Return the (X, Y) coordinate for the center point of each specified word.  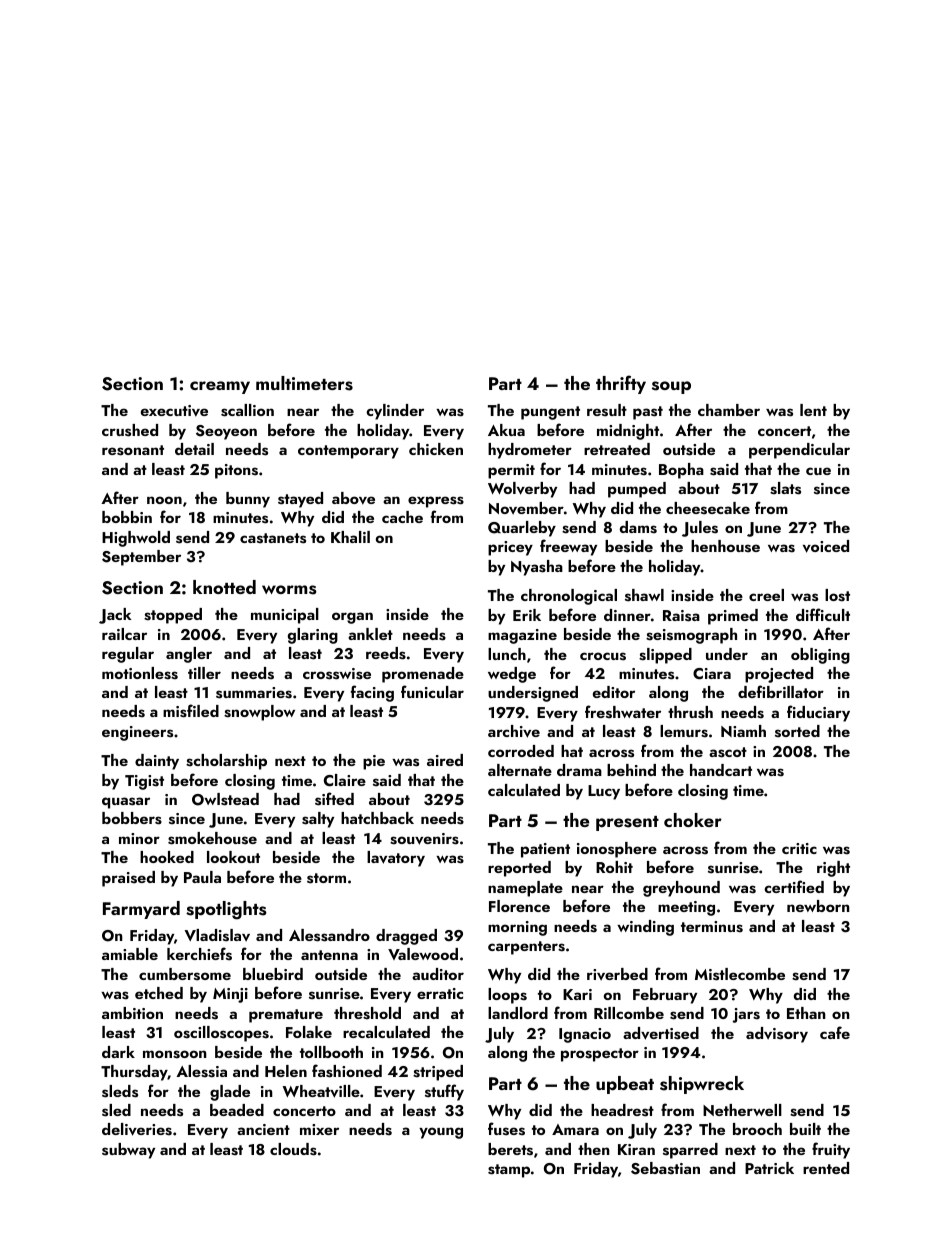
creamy (220, 387)
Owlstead (225, 799)
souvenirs (424, 839)
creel (766, 595)
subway (128, 1151)
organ (352, 618)
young (441, 1133)
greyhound (681, 889)
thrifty (621, 384)
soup (671, 387)
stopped (173, 616)
